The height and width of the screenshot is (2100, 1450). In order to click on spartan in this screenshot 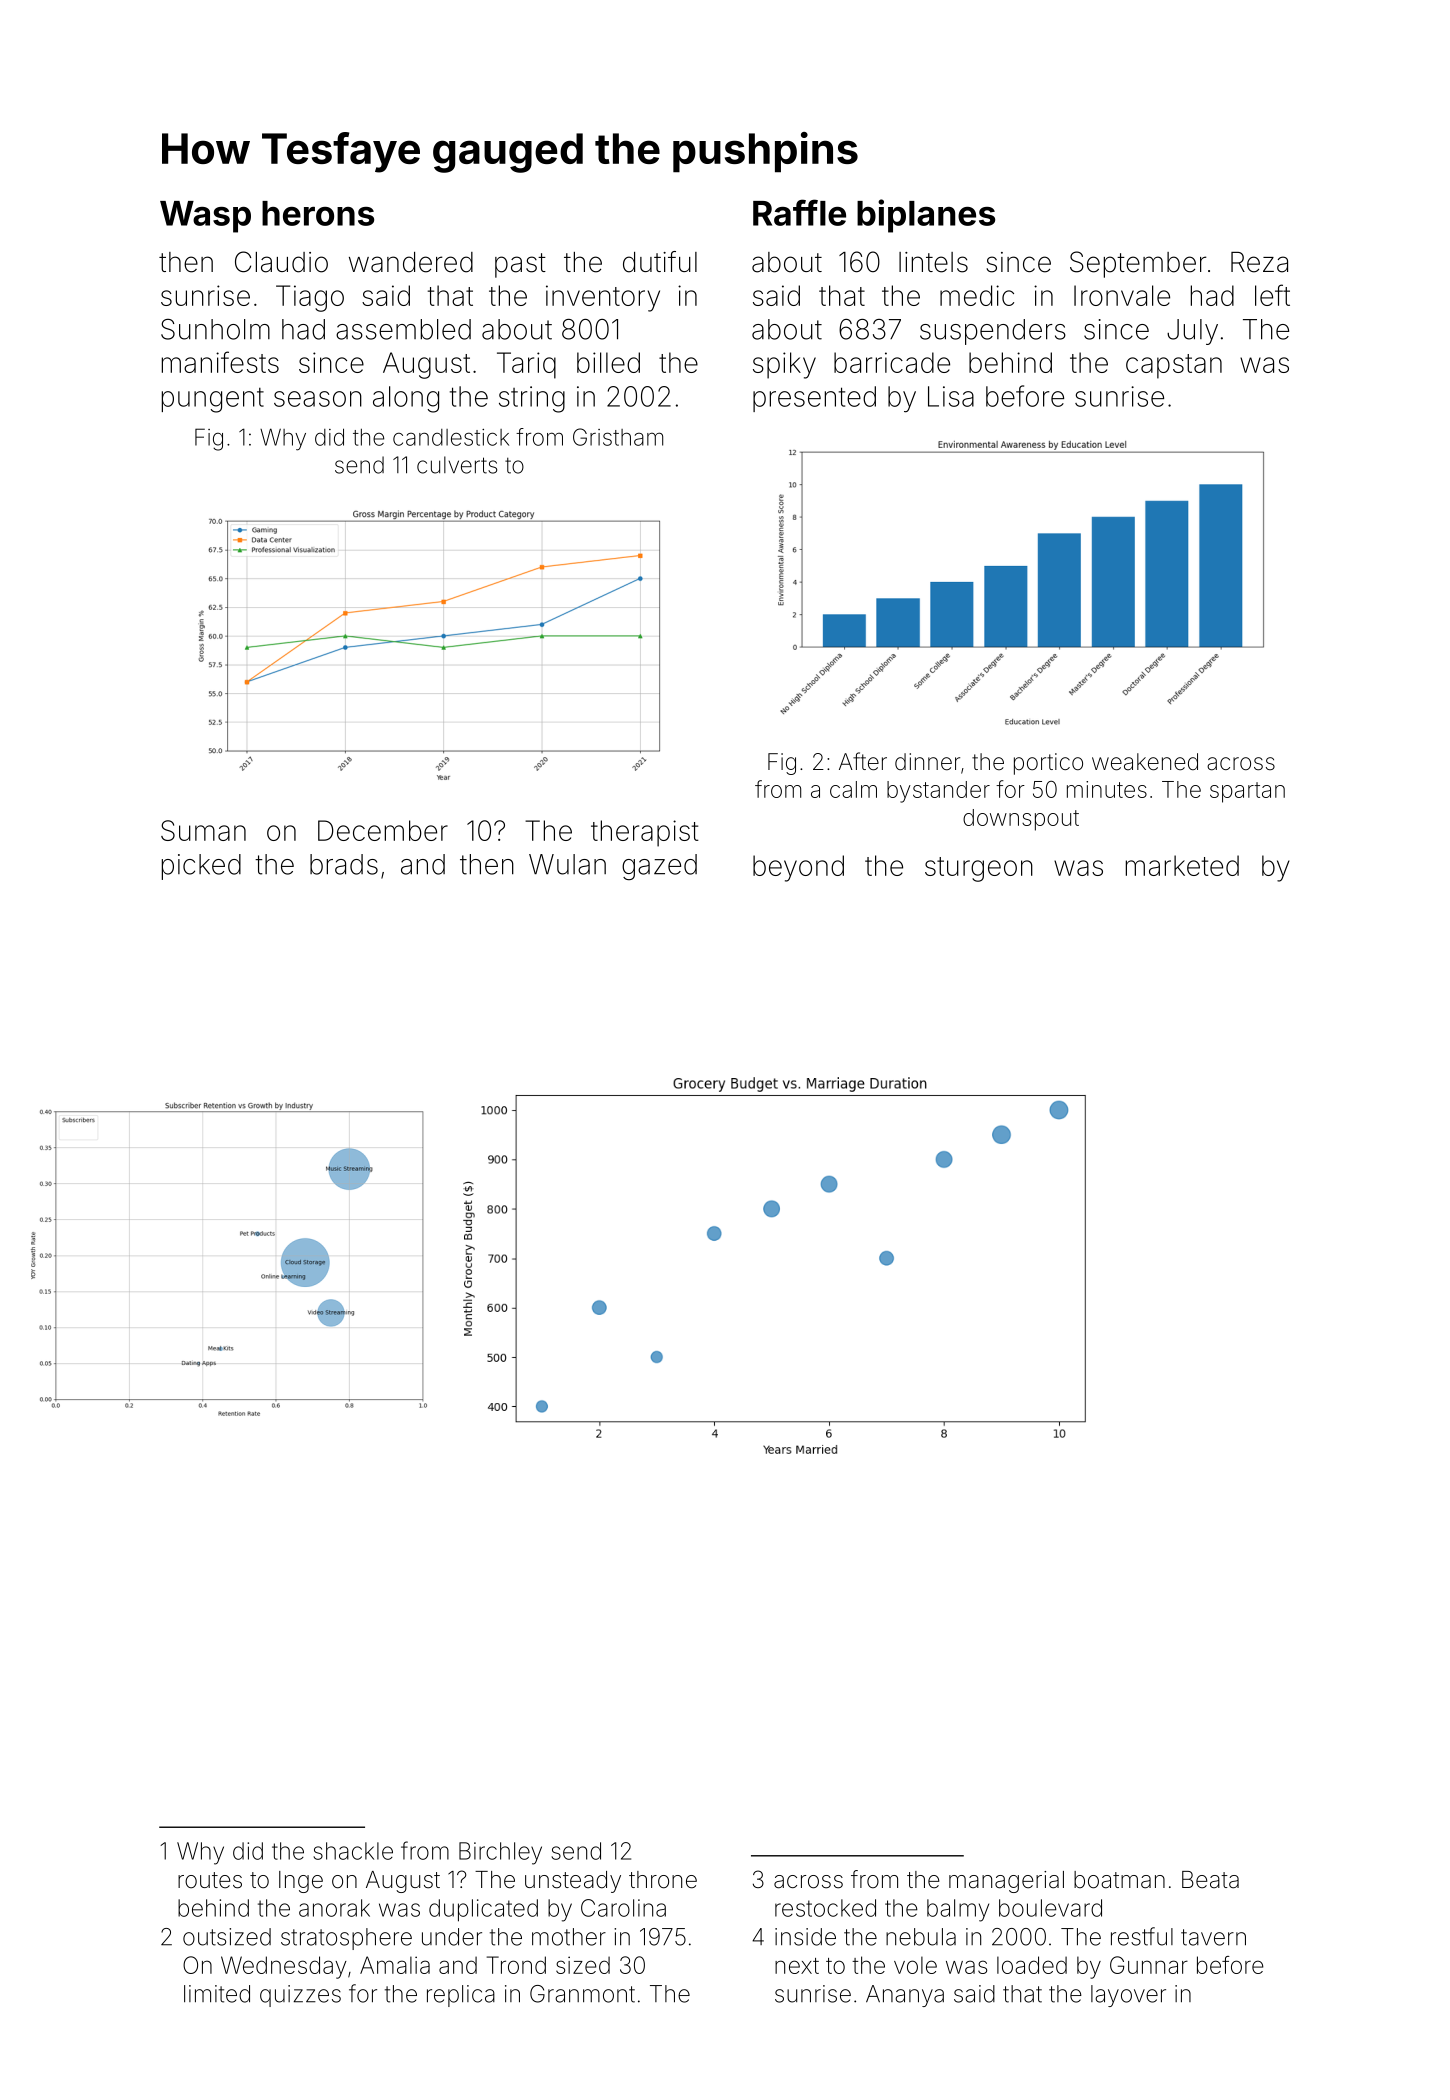, I will do `click(1247, 792)`.
